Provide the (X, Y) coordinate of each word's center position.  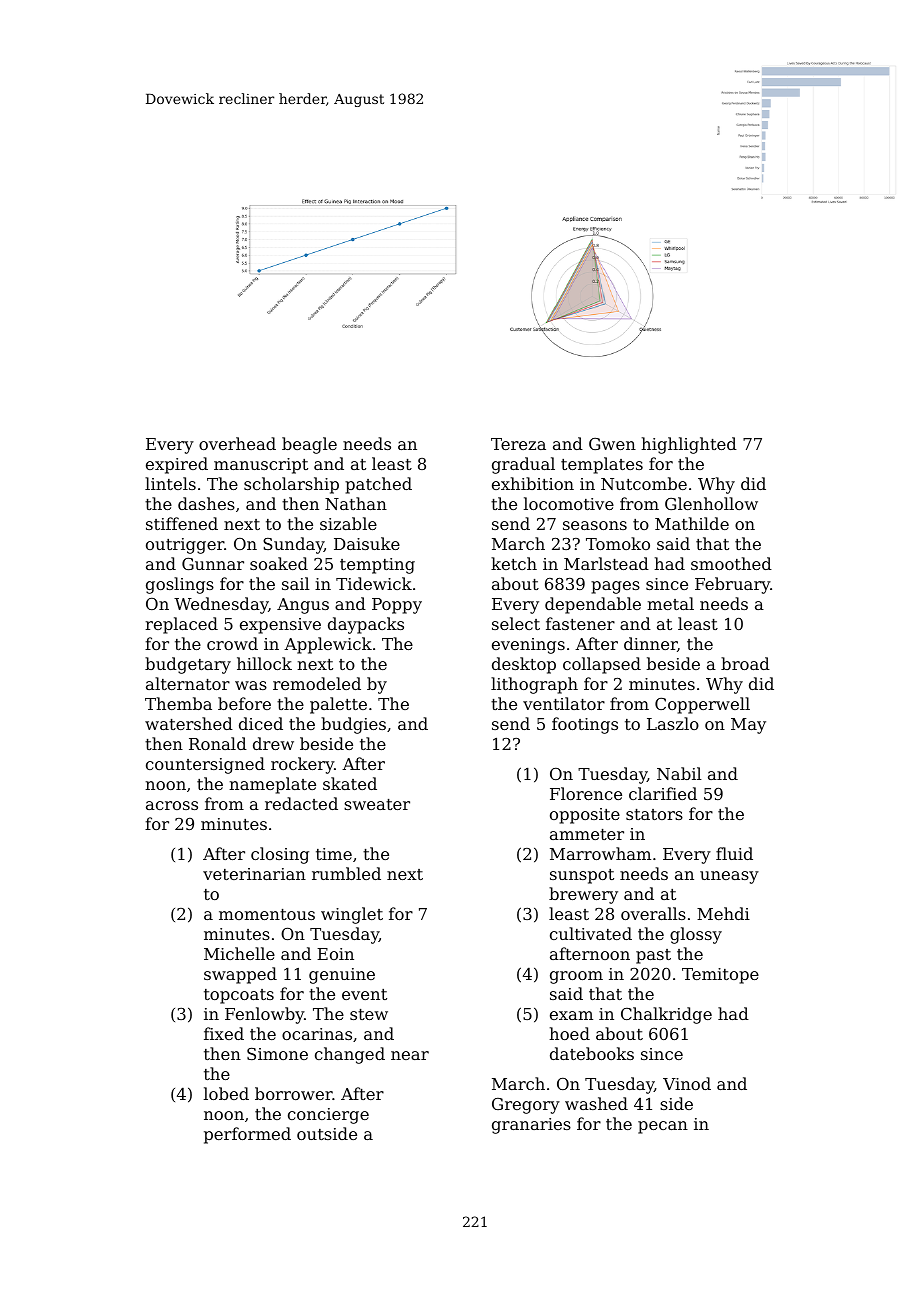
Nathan (356, 503)
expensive (280, 626)
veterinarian (254, 874)
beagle (309, 445)
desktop (524, 665)
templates (602, 465)
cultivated (591, 933)
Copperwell (702, 705)
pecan (663, 1127)
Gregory (526, 1106)
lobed (226, 1093)
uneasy (729, 877)
